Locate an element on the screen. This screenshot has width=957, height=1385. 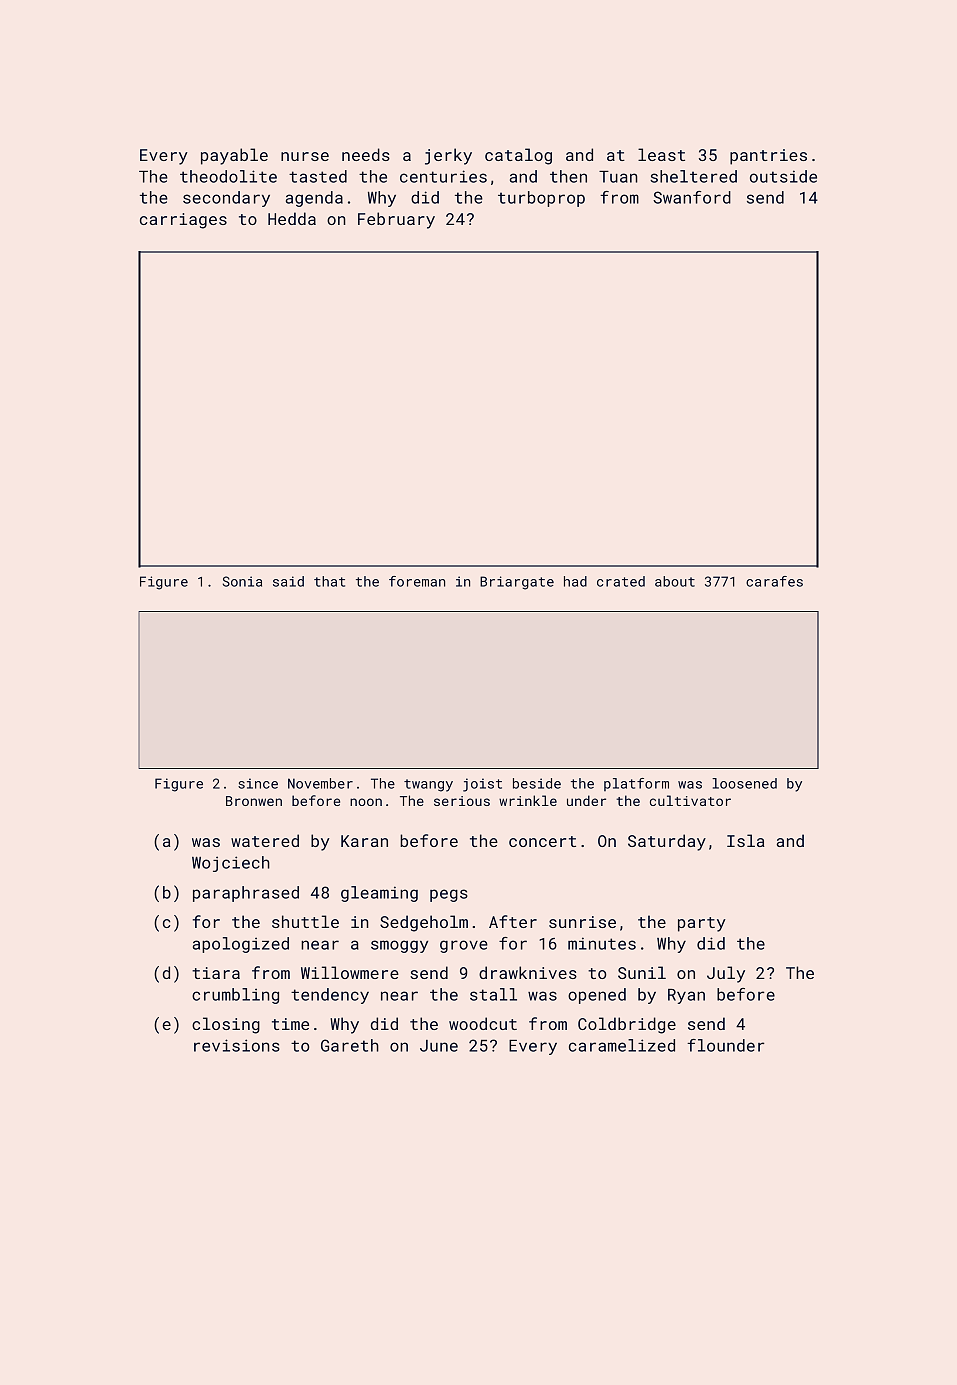
payable is located at coordinates (234, 156).
